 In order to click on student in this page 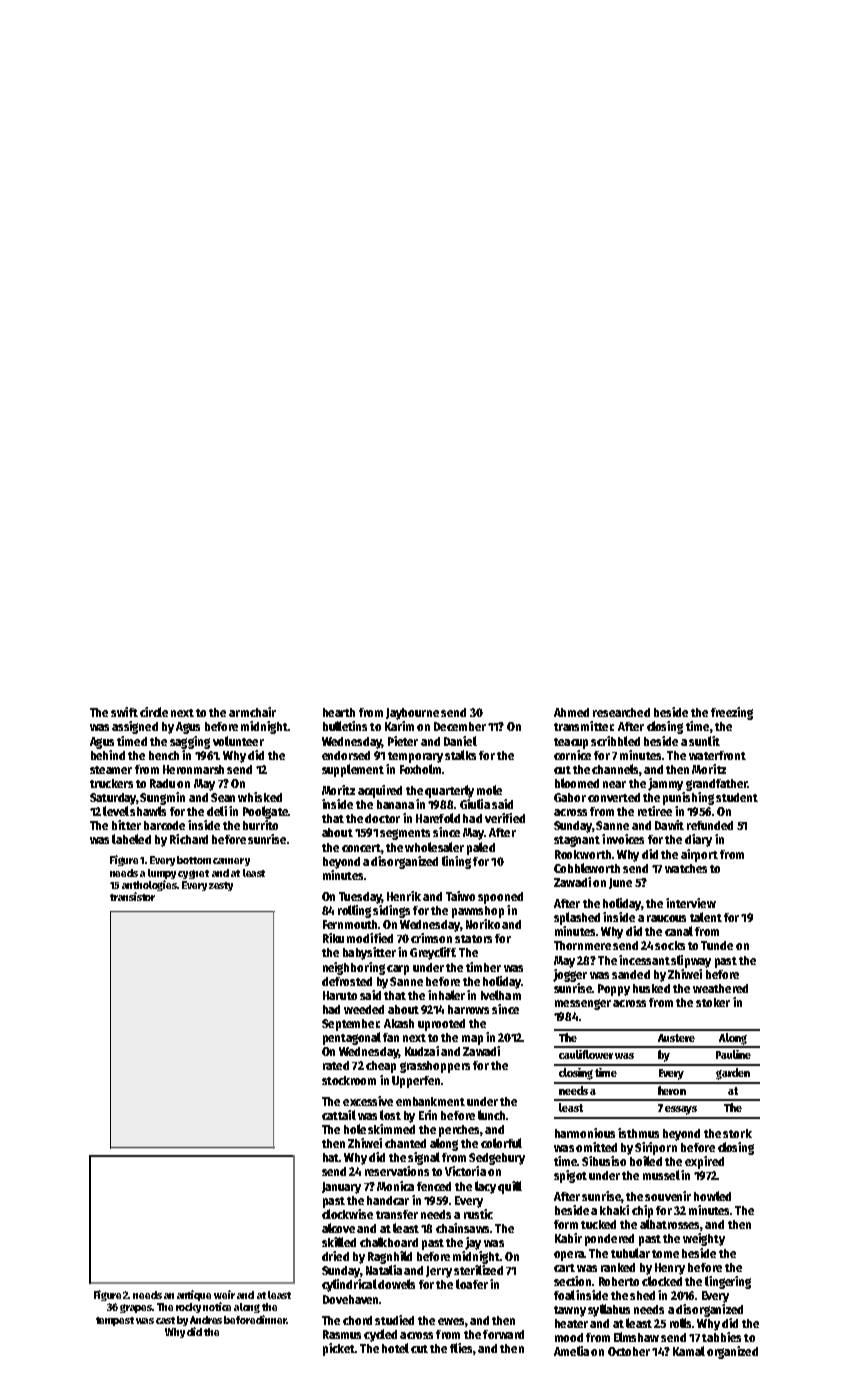, I will do `click(737, 797)`.
